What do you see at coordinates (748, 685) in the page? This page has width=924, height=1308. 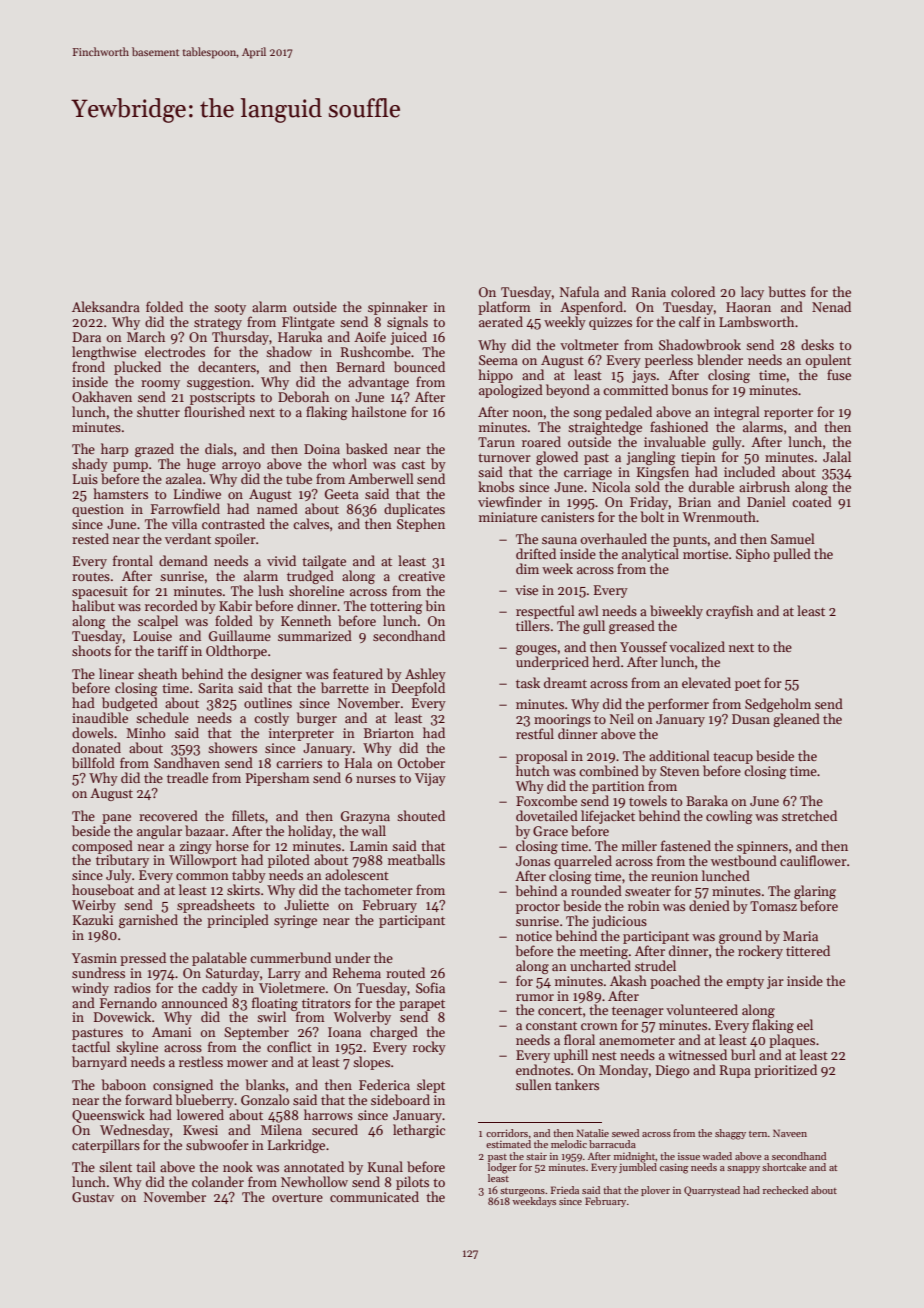 I see `poet` at bounding box center [748, 685].
